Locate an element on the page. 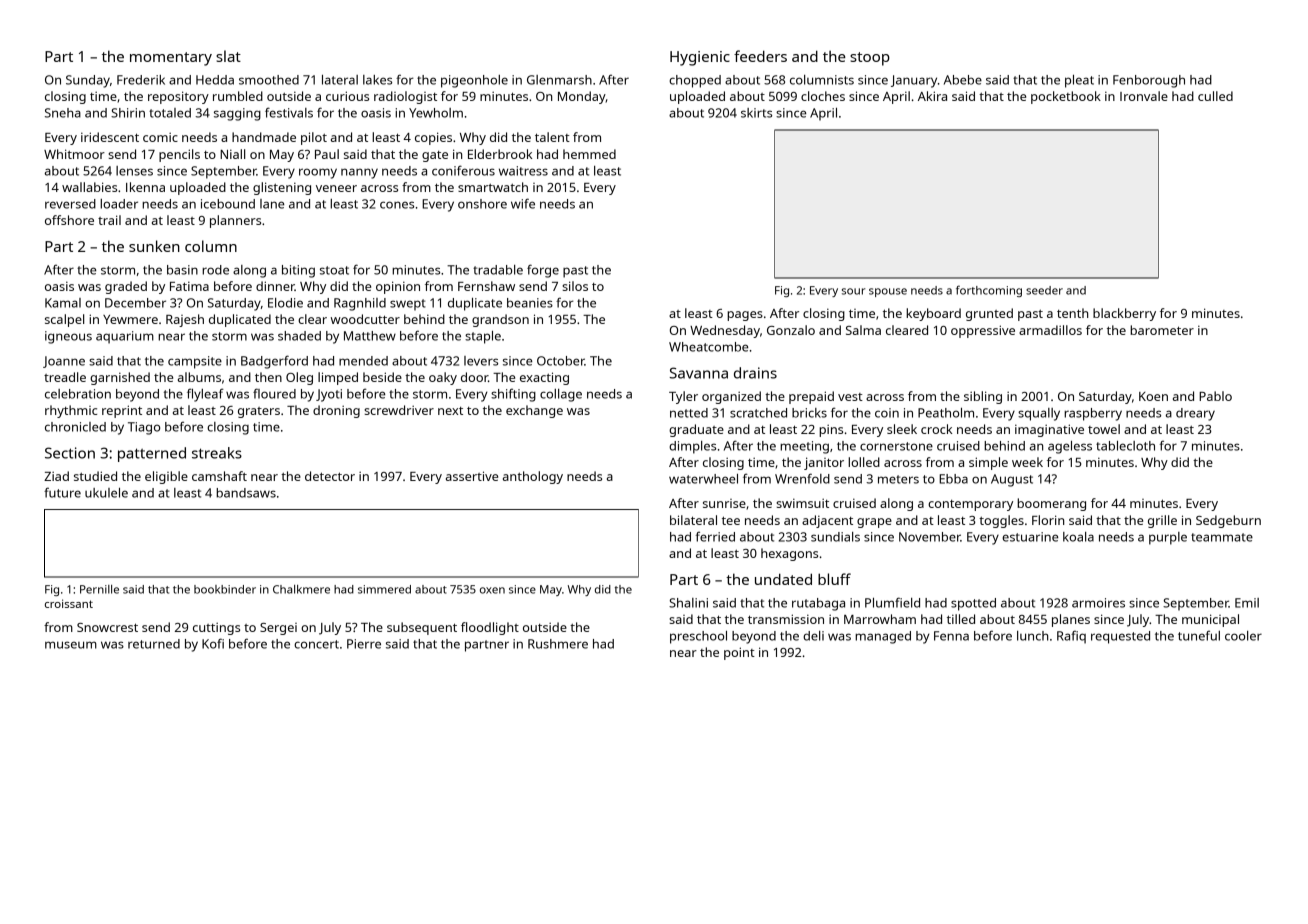  anthology is located at coordinates (533, 477).
